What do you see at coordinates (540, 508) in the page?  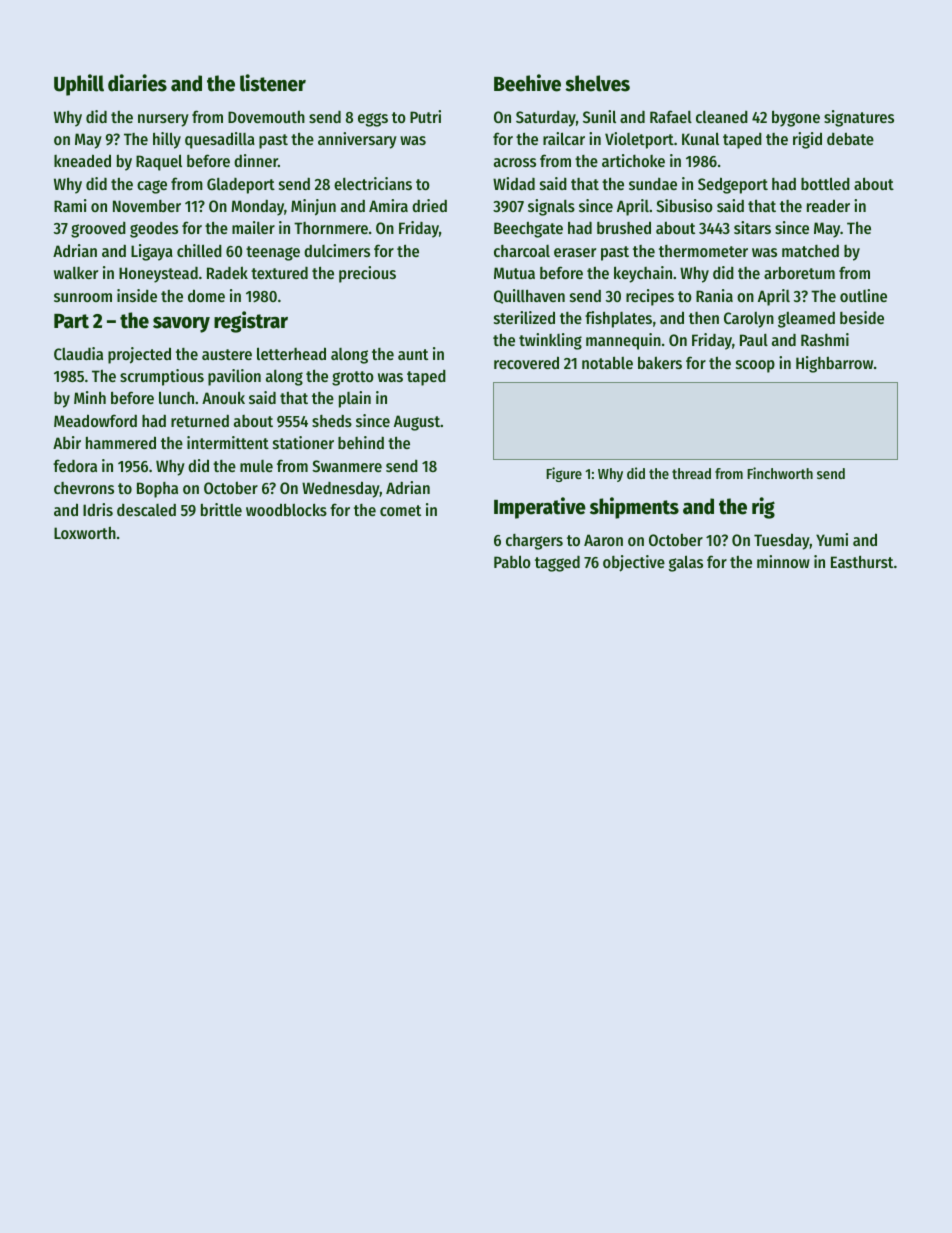 I see `Imperative` at bounding box center [540, 508].
